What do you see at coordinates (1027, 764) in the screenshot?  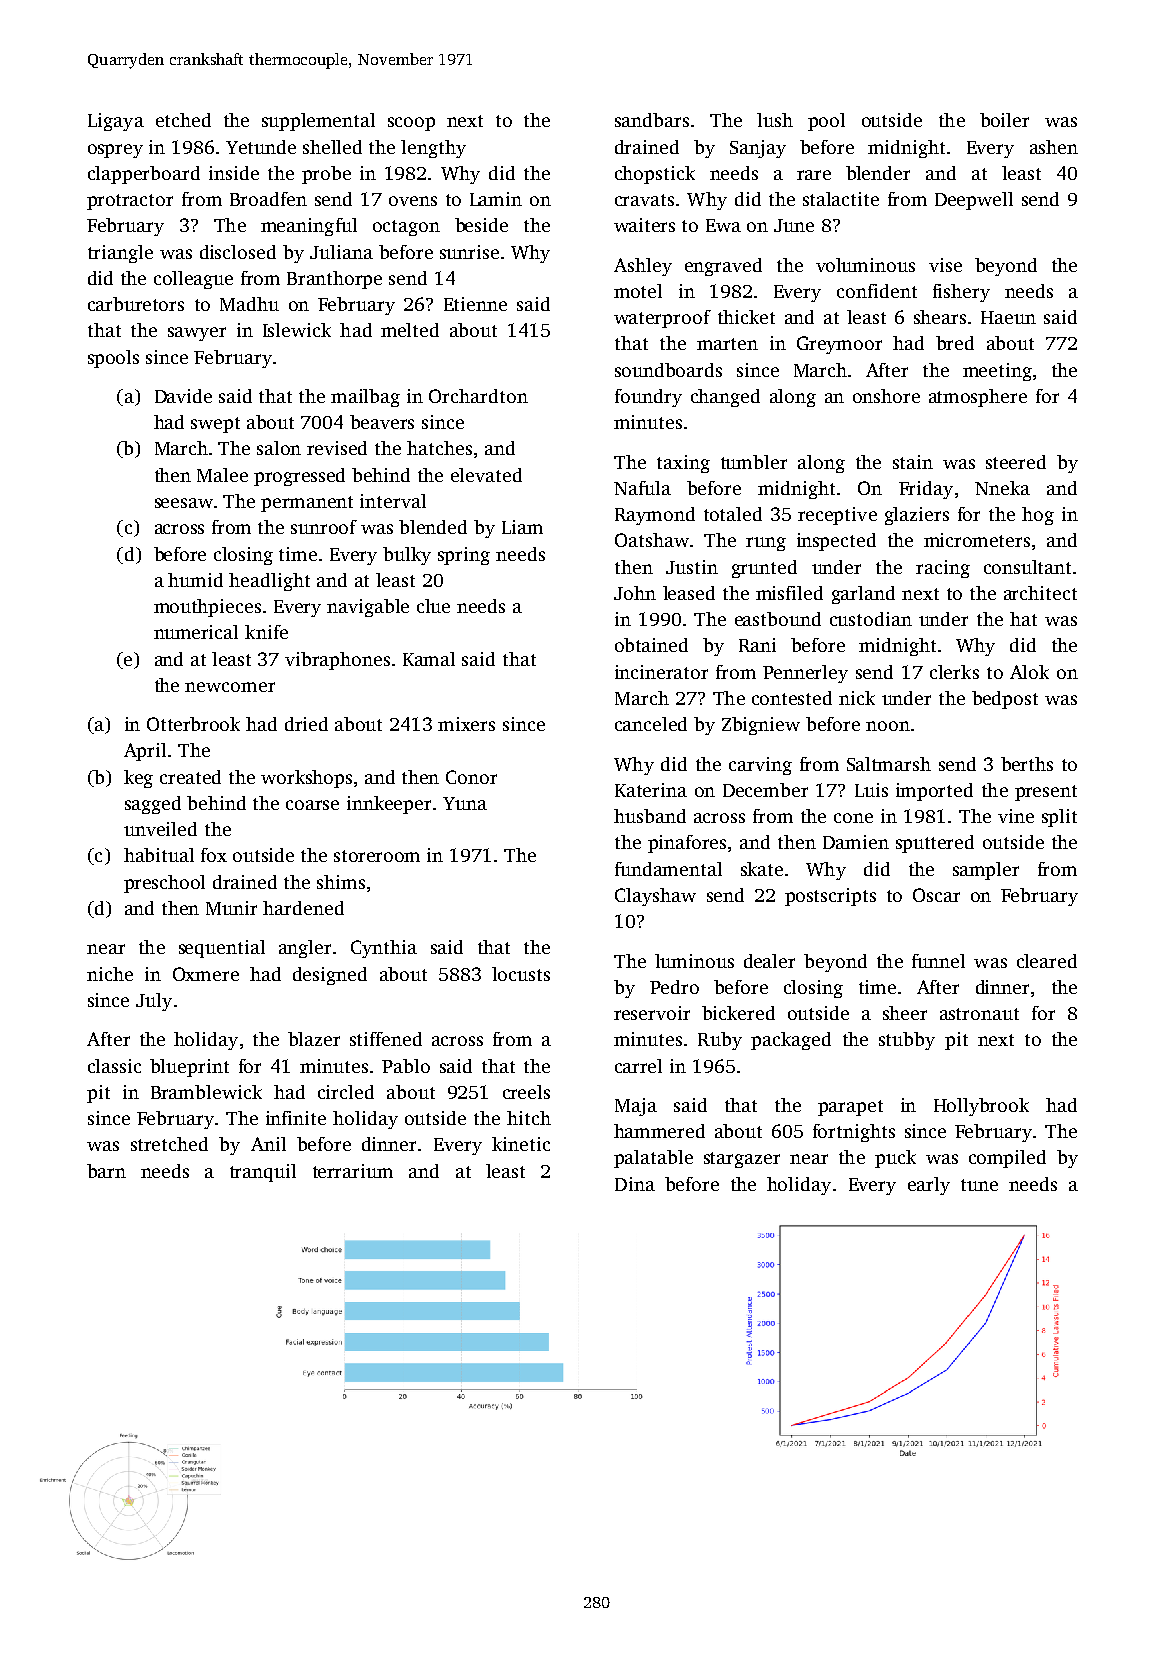 I see `berths` at bounding box center [1027, 764].
